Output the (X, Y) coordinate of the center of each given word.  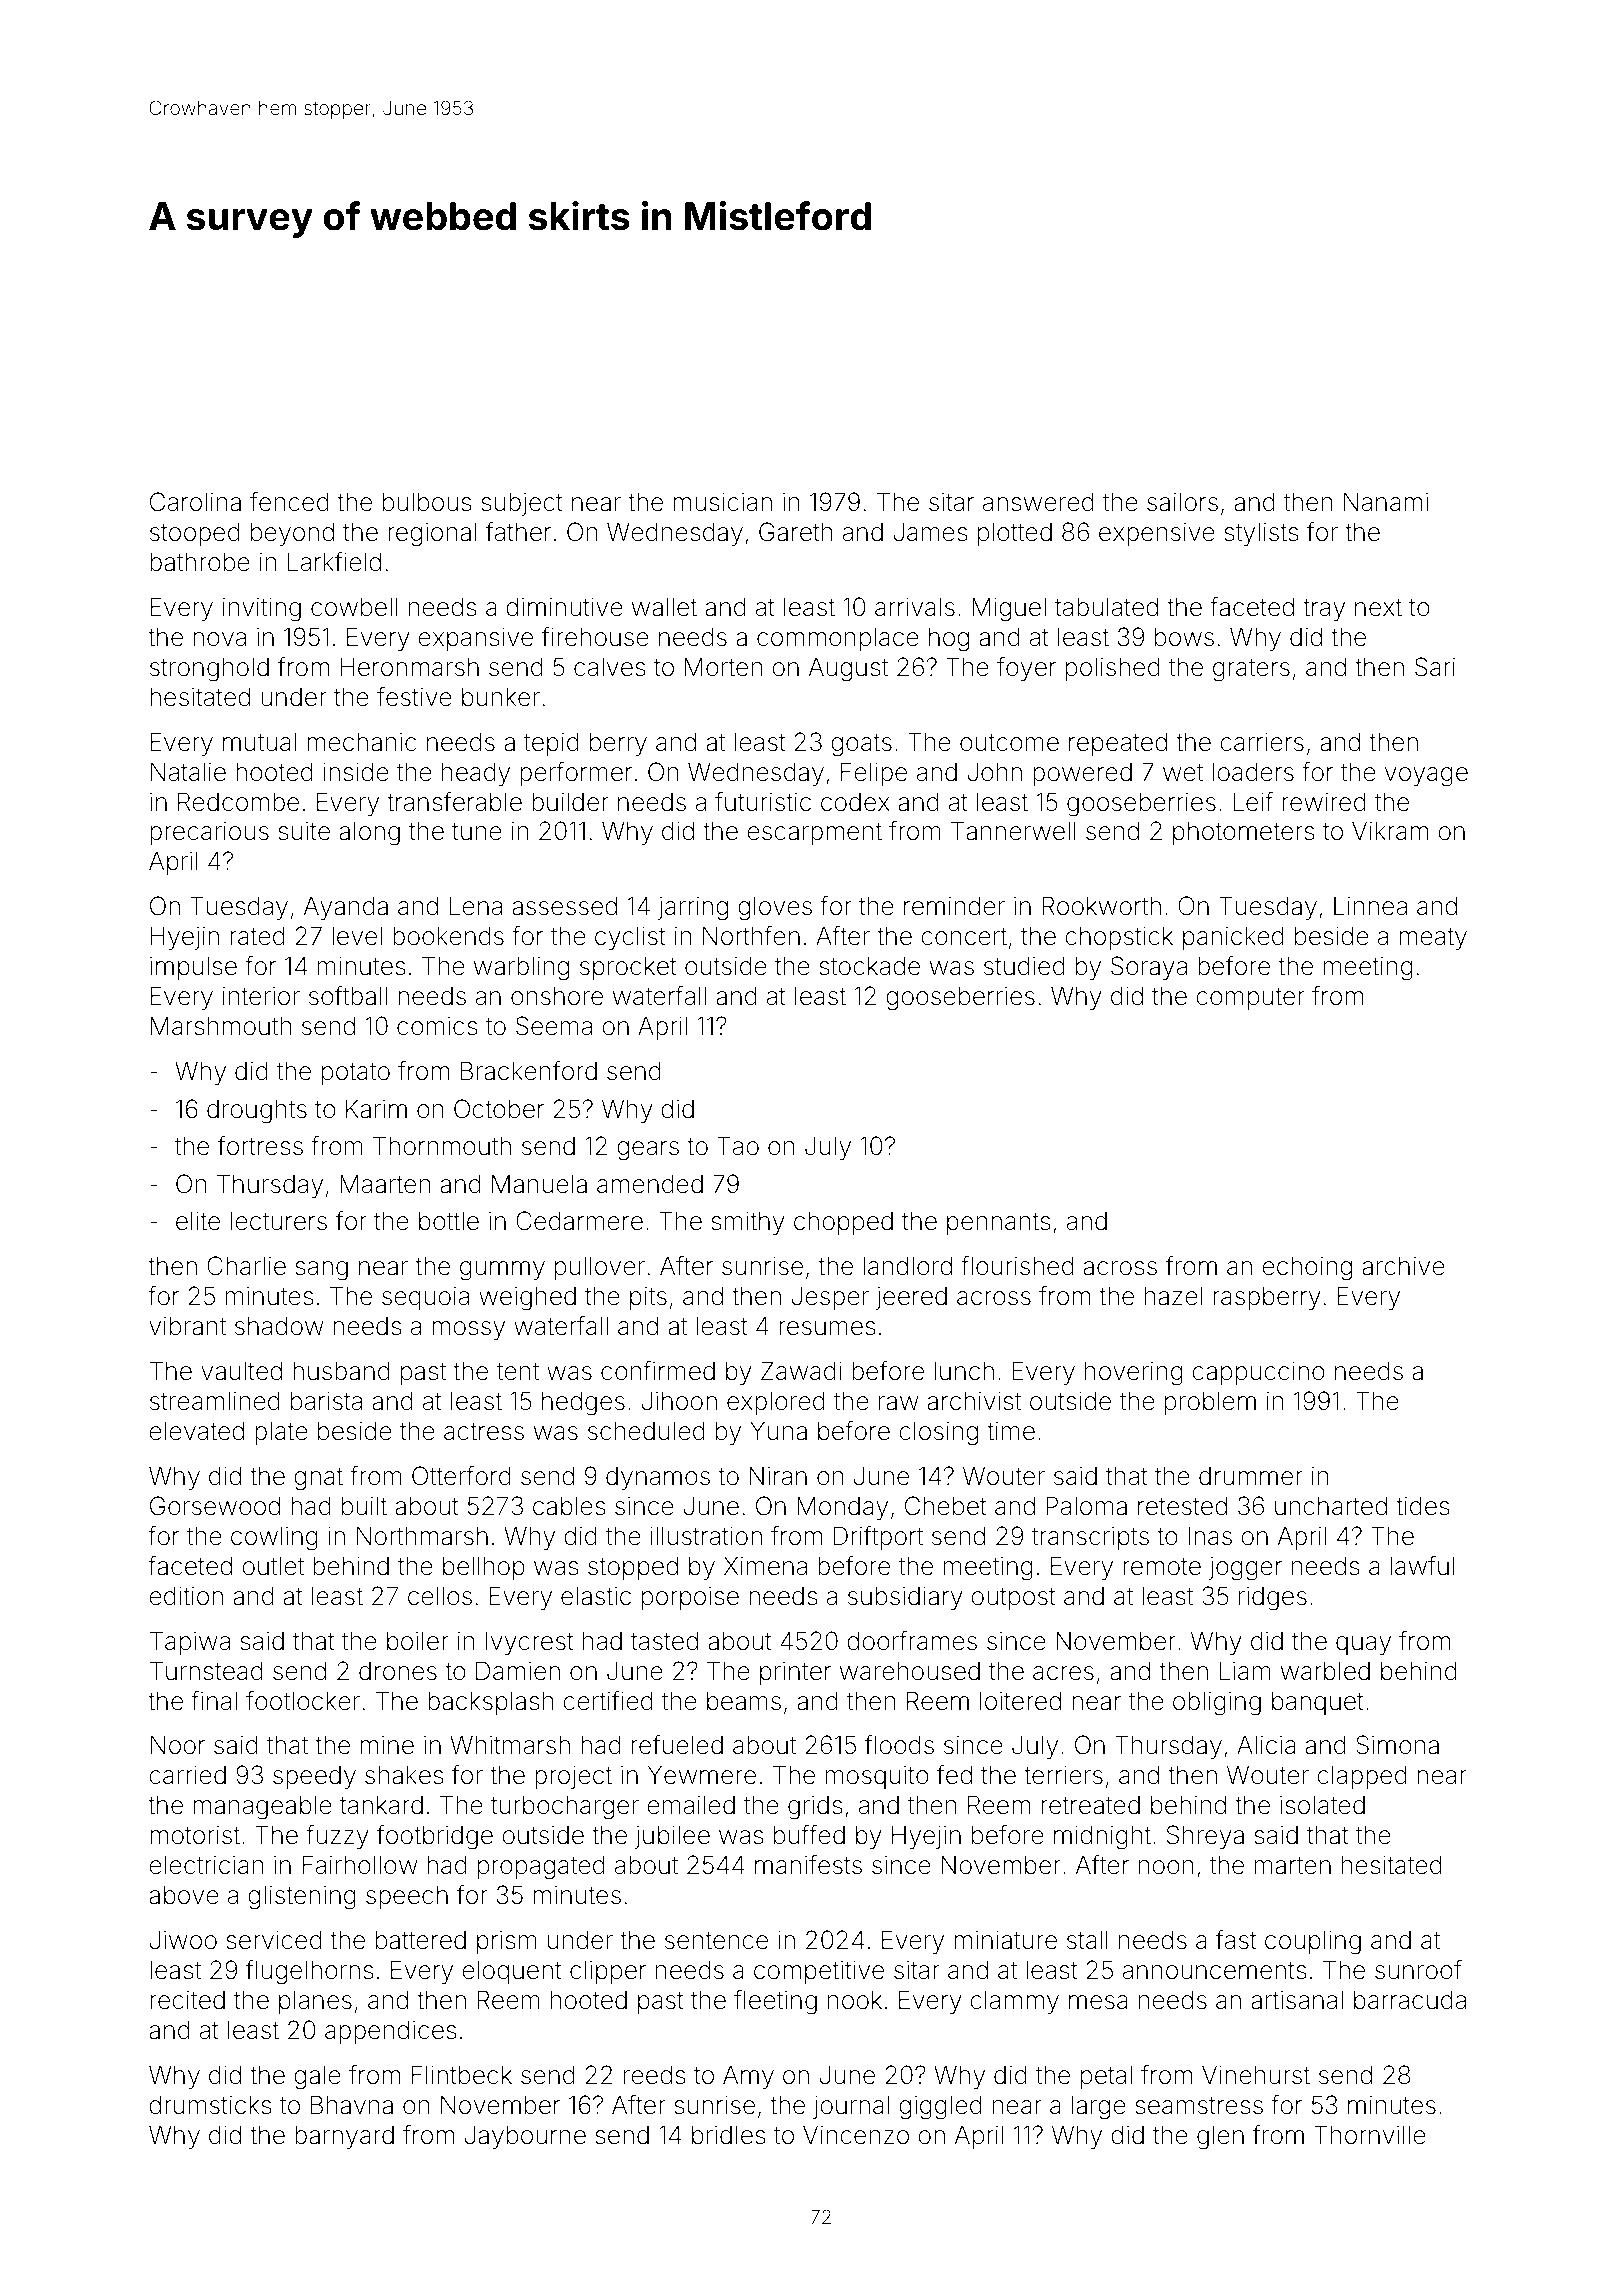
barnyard (344, 2137)
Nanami (1386, 502)
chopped (843, 1223)
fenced (289, 502)
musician (722, 502)
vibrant (187, 1326)
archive (1403, 1266)
